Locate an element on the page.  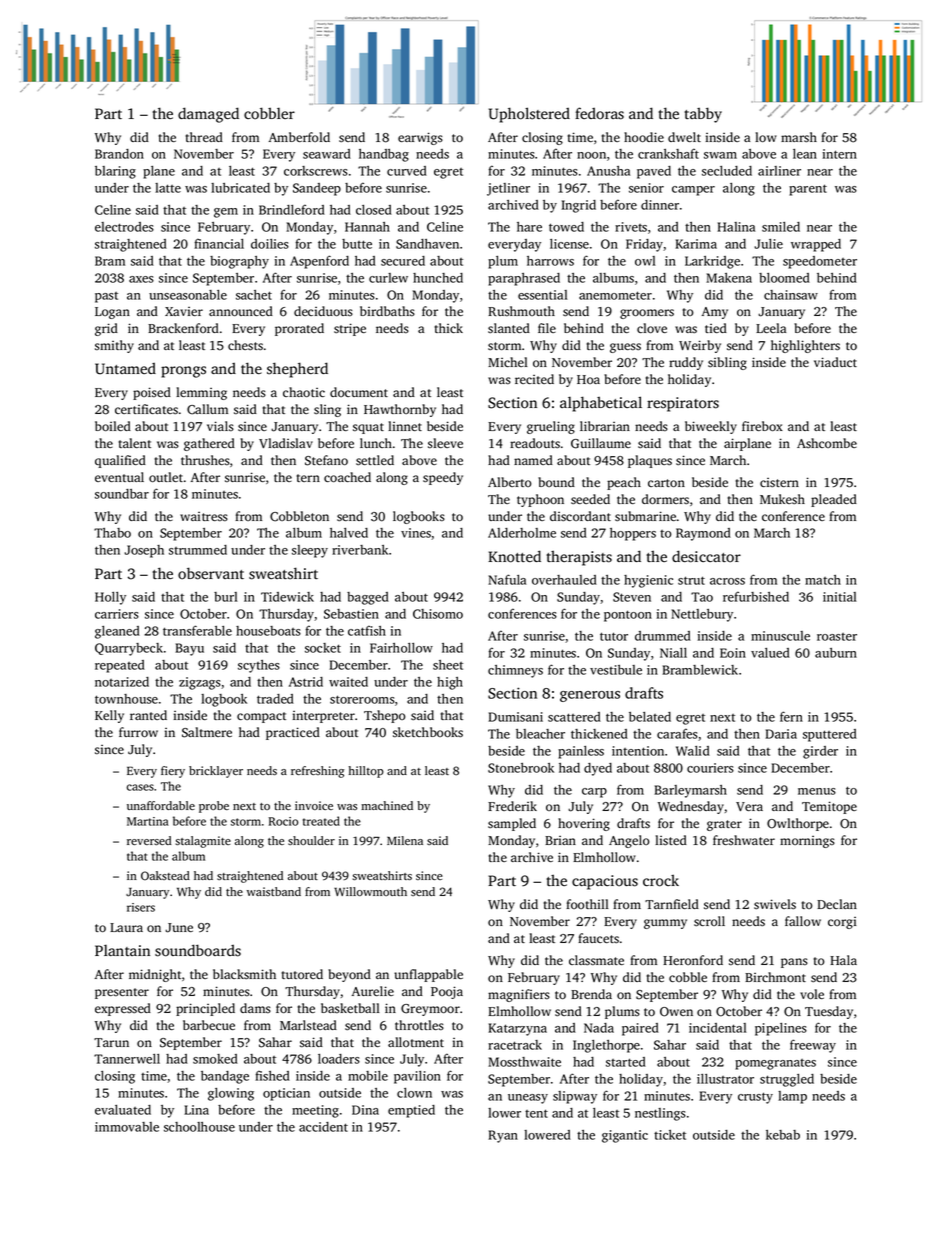
damaged is located at coordinates (208, 115).
